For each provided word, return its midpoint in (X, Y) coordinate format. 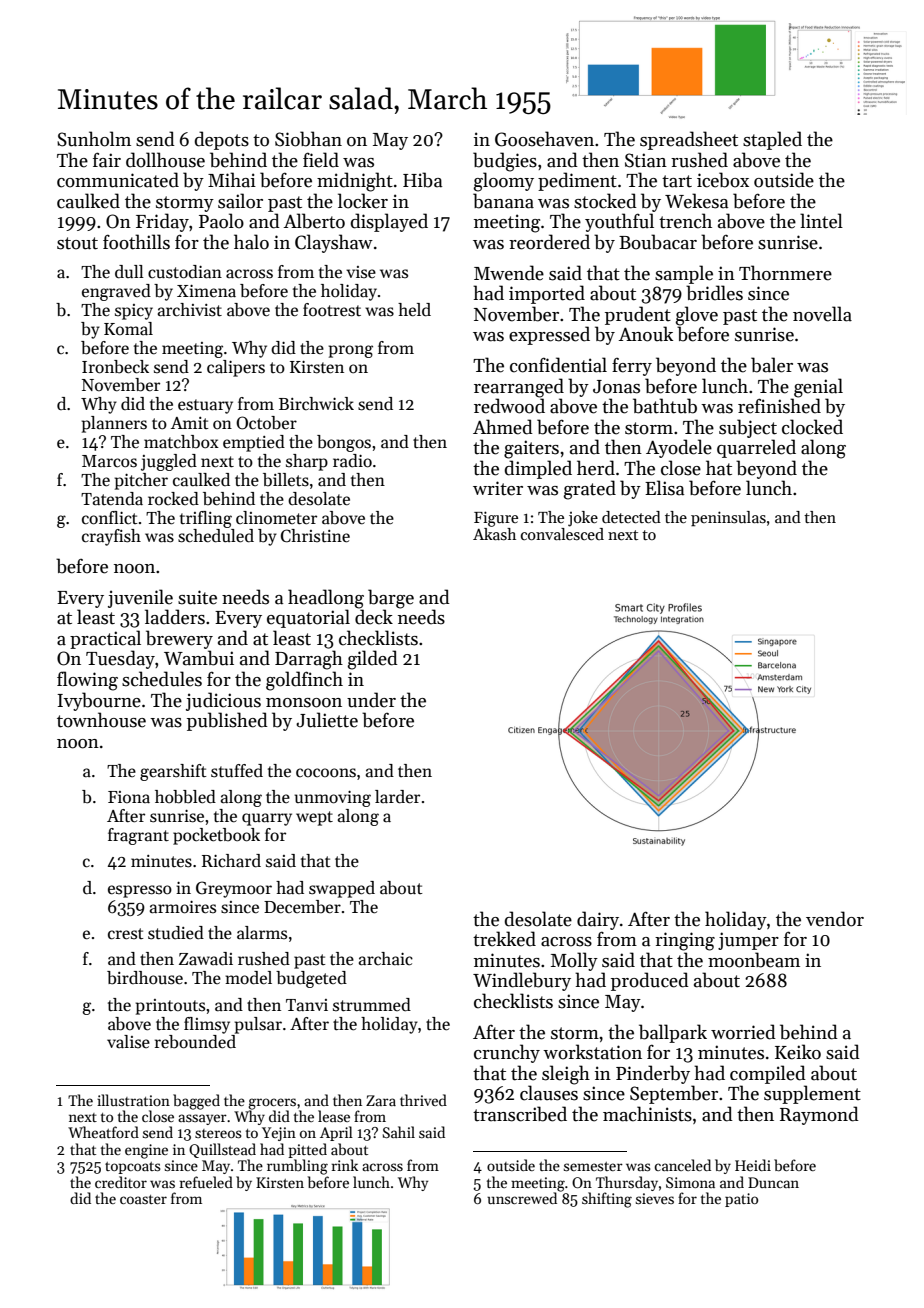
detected (631, 517)
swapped (342, 889)
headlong (326, 599)
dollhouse (165, 160)
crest (126, 934)
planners (114, 424)
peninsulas (728, 519)
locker (363, 201)
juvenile (140, 598)
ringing (685, 941)
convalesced (562, 534)
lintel (821, 221)
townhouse (101, 720)
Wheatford (103, 1132)
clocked (812, 427)
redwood (509, 406)
